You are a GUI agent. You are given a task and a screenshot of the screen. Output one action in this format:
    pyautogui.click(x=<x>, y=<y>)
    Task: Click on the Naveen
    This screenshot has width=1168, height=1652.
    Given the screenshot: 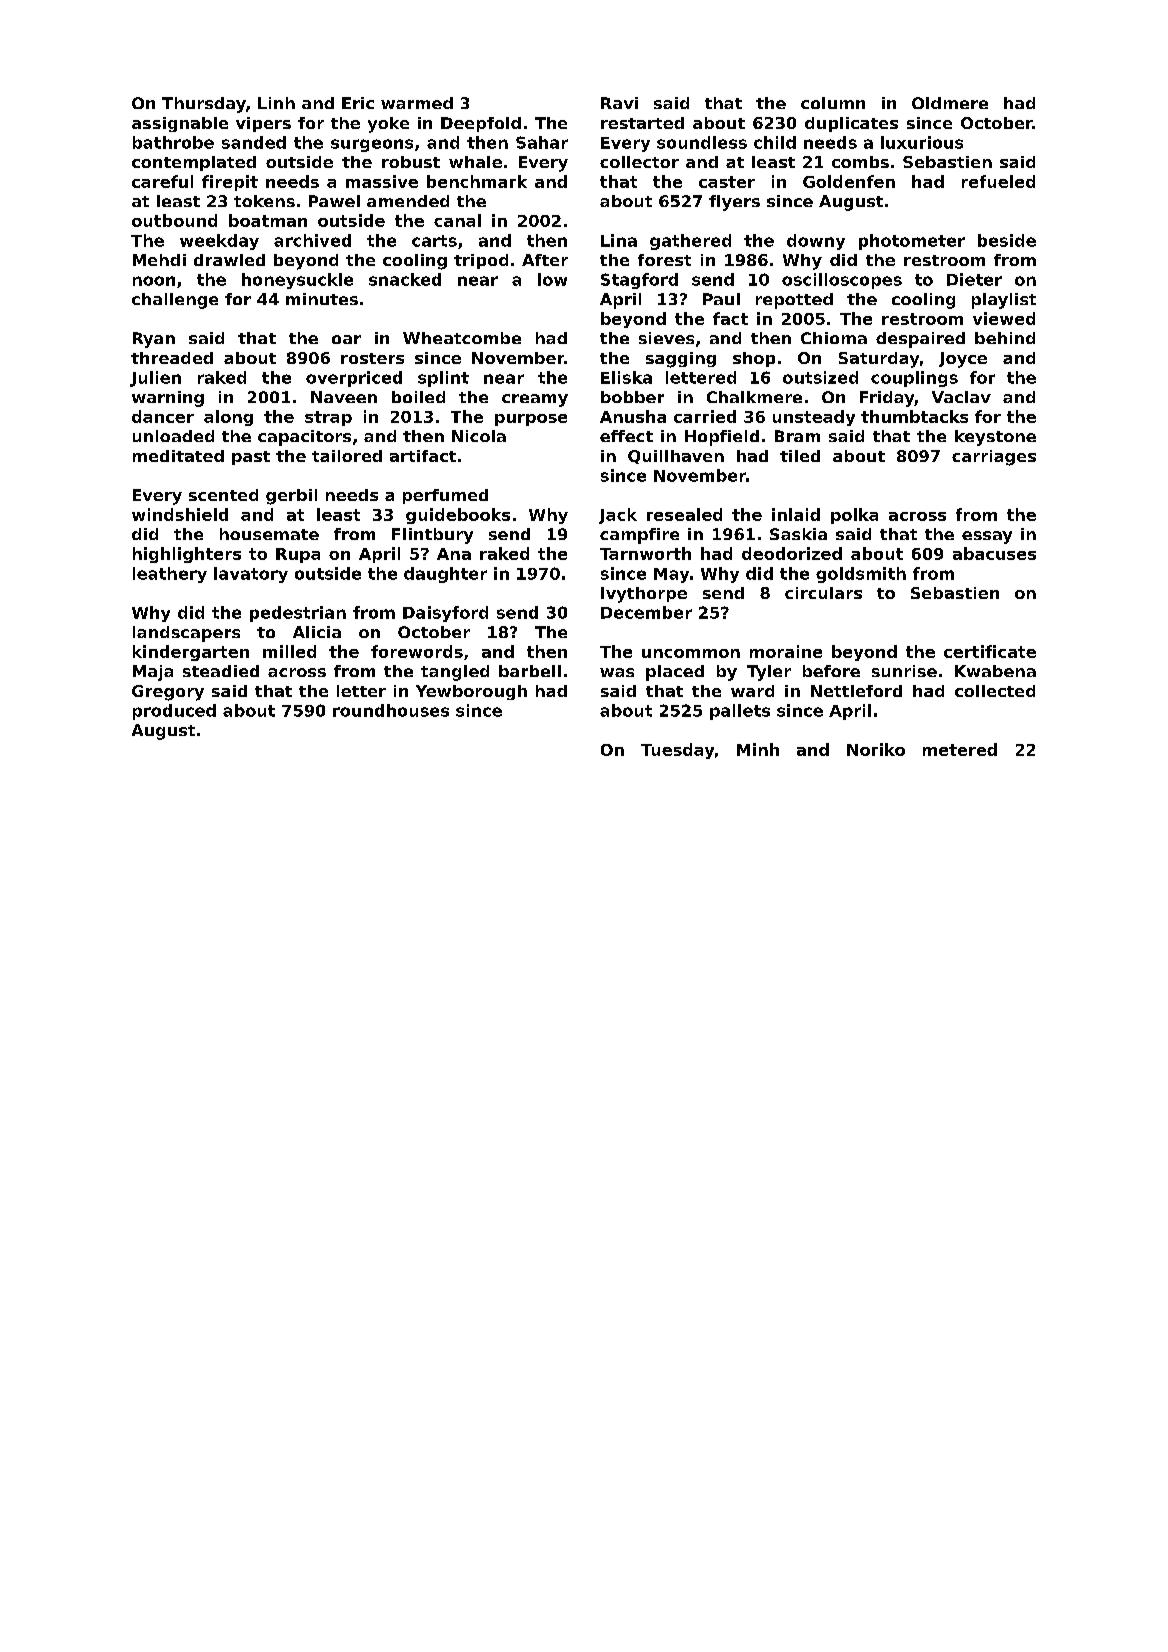 What is the action you would take?
    pyautogui.click(x=344, y=397)
